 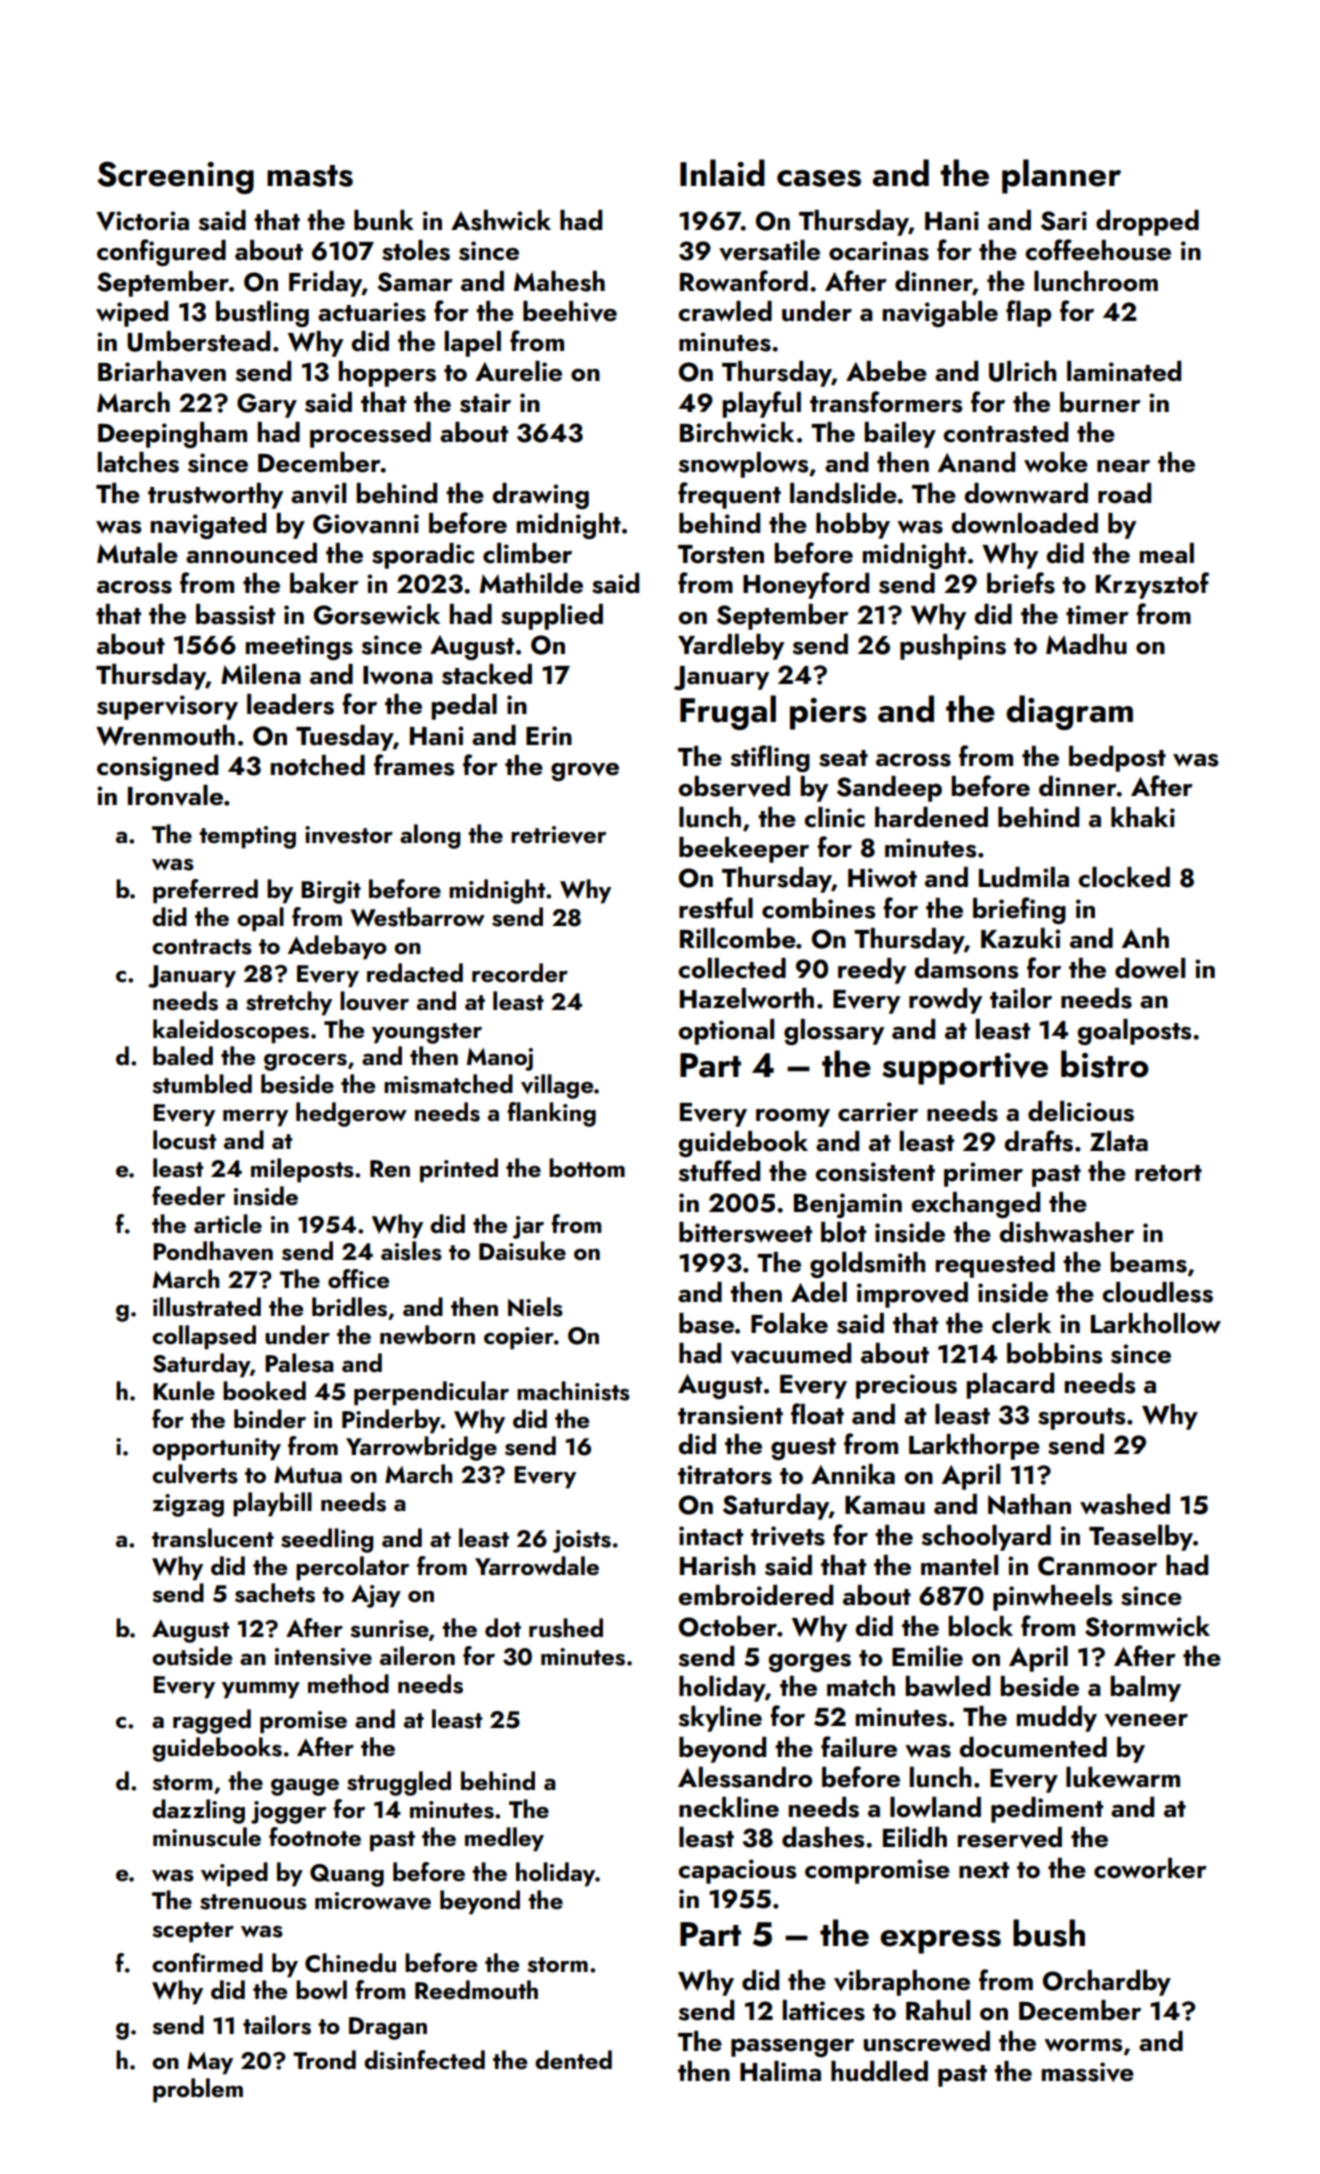 I want to click on gauge, so click(x=305, y=1787).
